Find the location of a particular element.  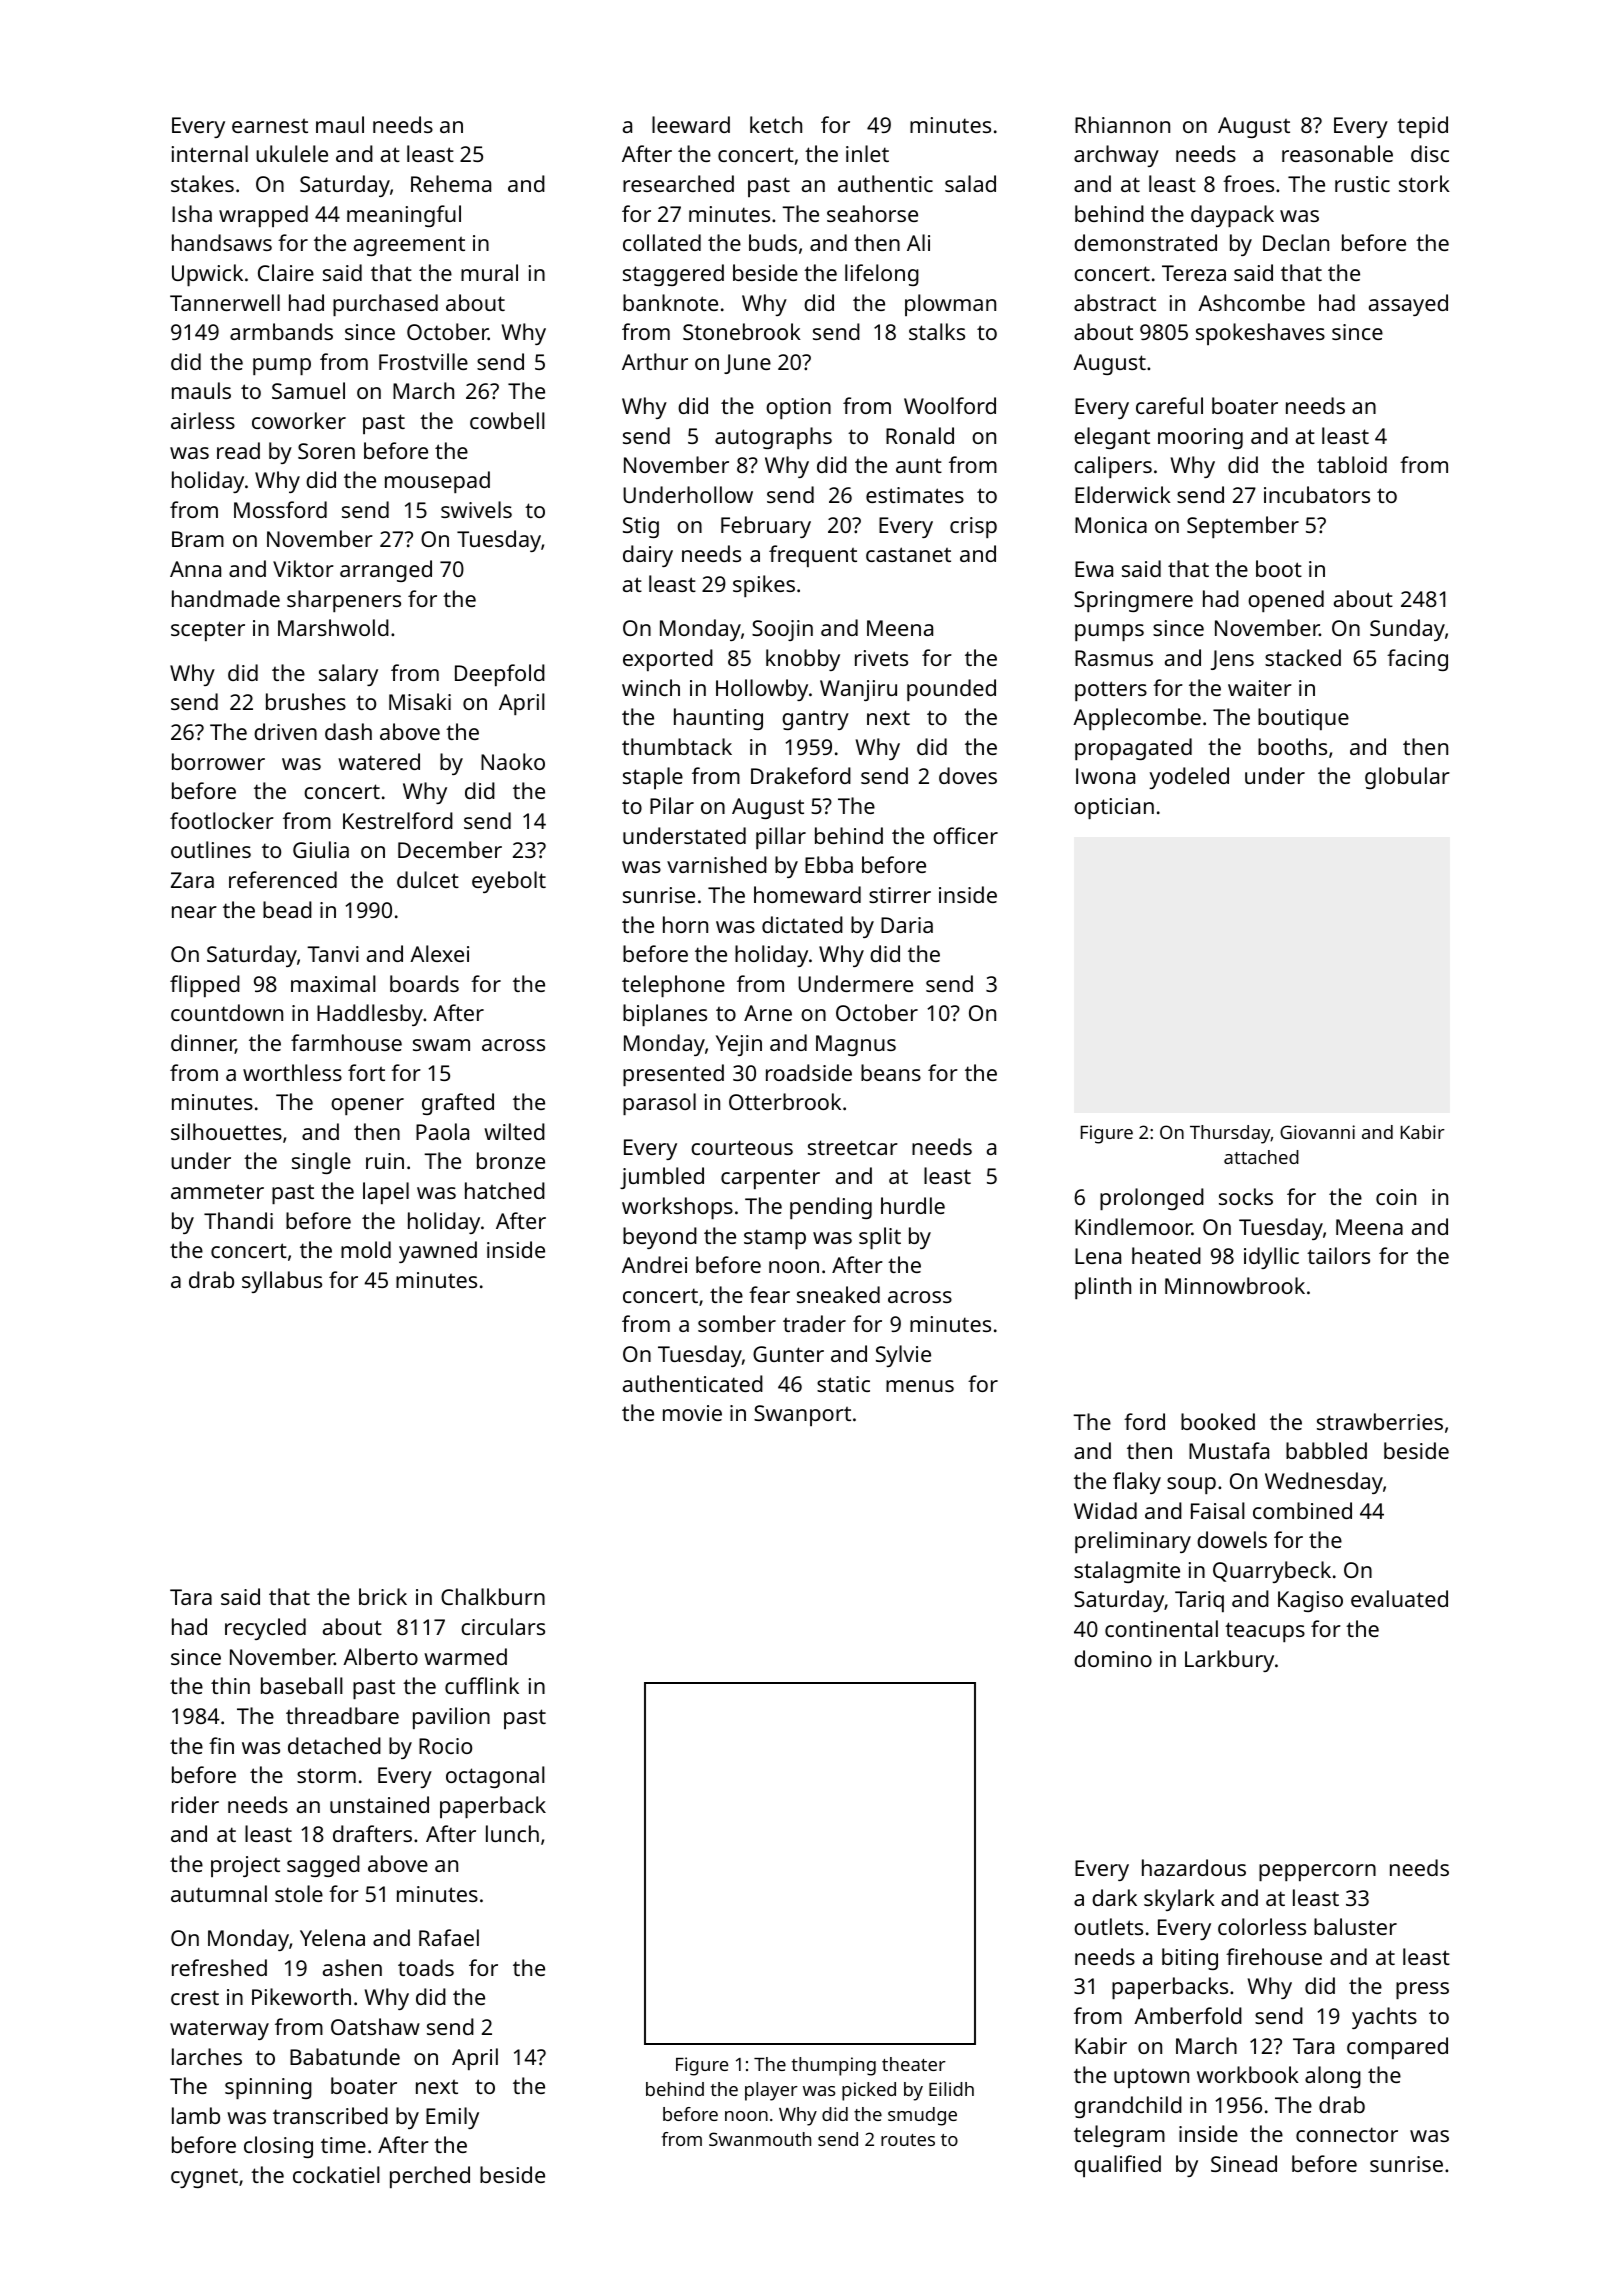

cockatiel is located at coordinates (336, 2174).
